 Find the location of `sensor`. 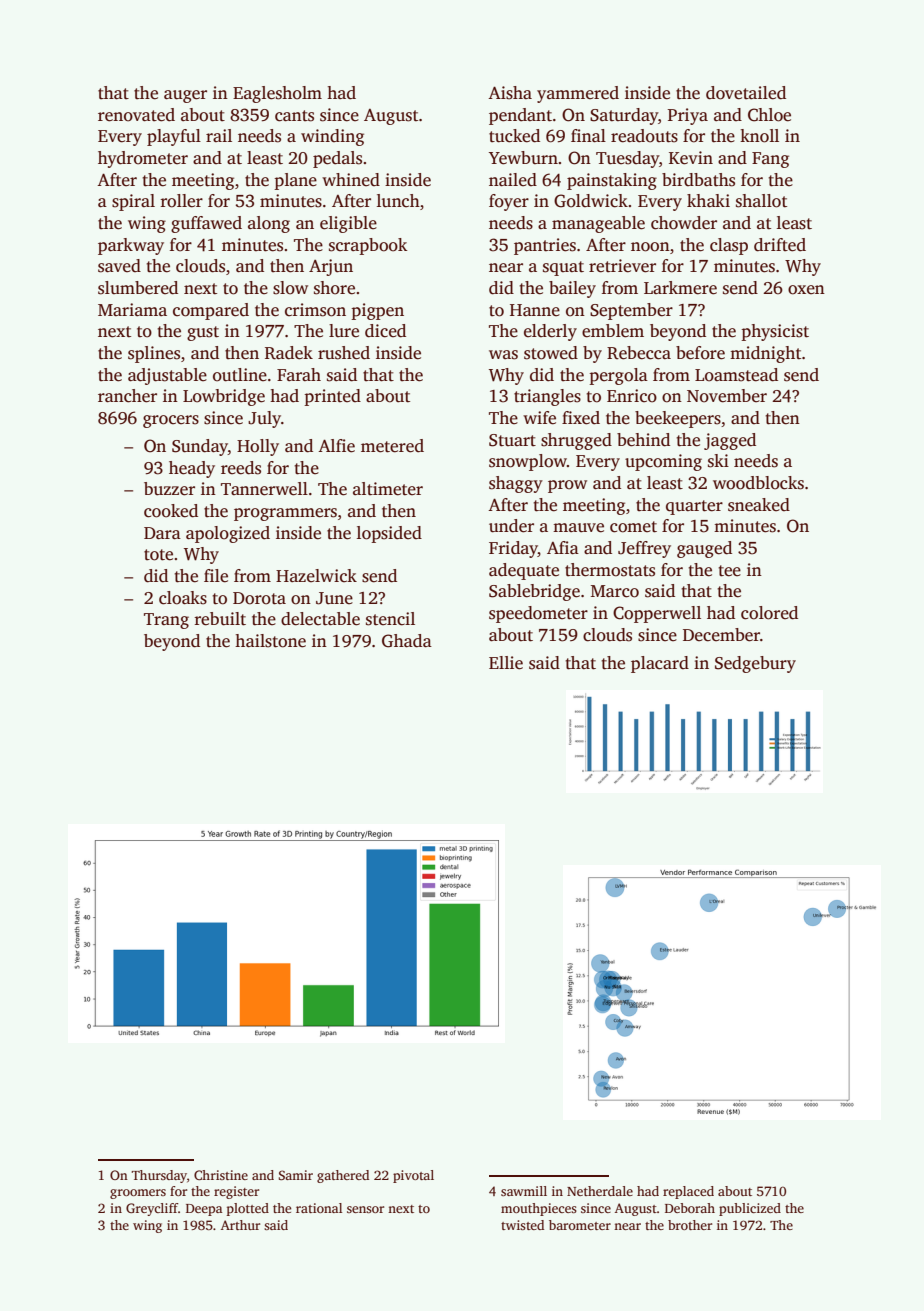

sensor is located at coordinates (365, 1209).
